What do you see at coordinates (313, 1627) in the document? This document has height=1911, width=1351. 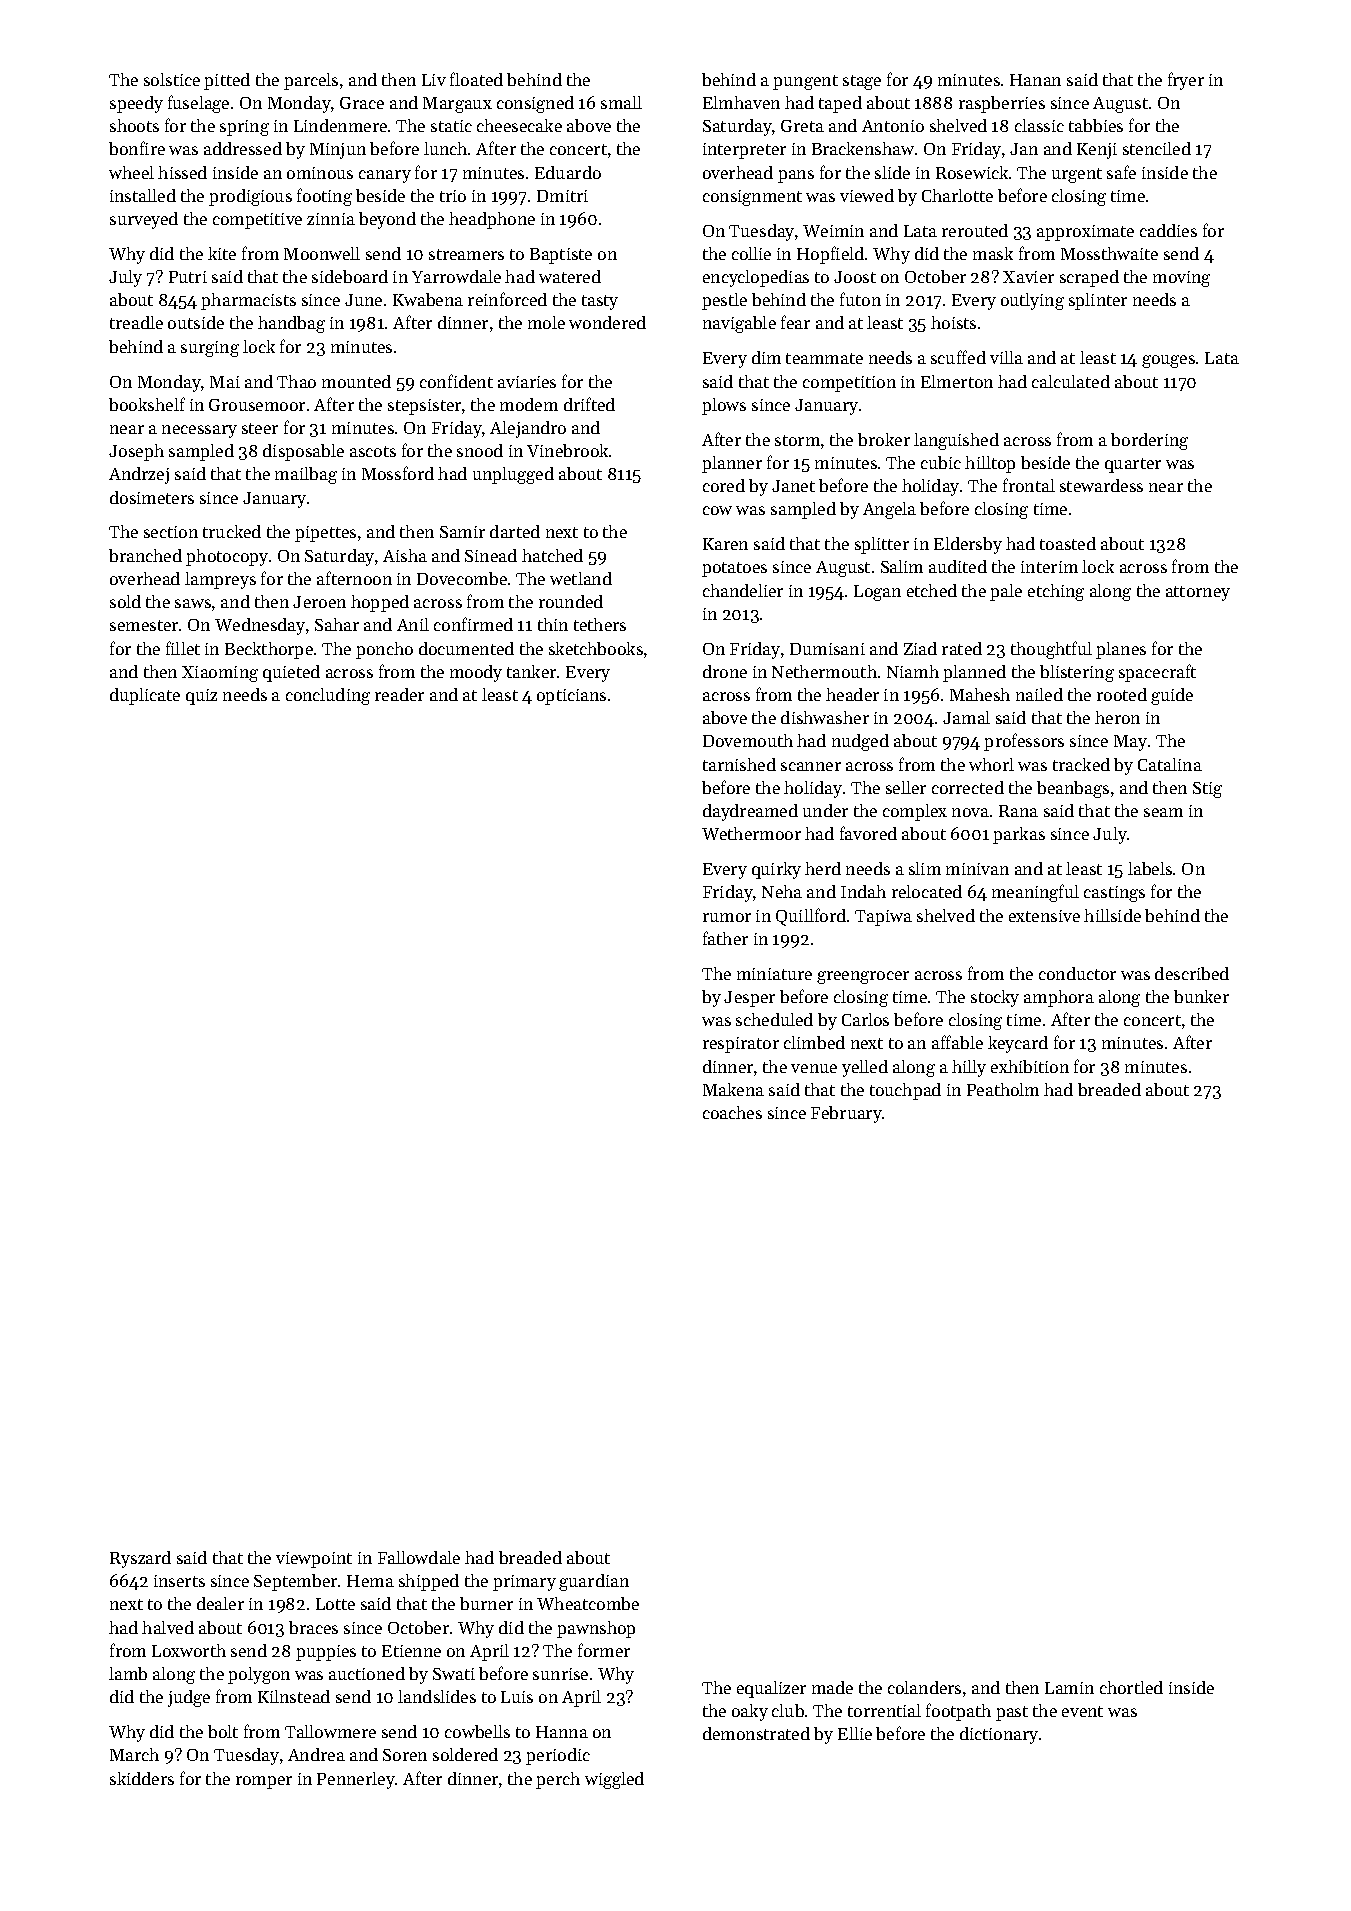 I see `braces` at bounding box center [313, 1627].
